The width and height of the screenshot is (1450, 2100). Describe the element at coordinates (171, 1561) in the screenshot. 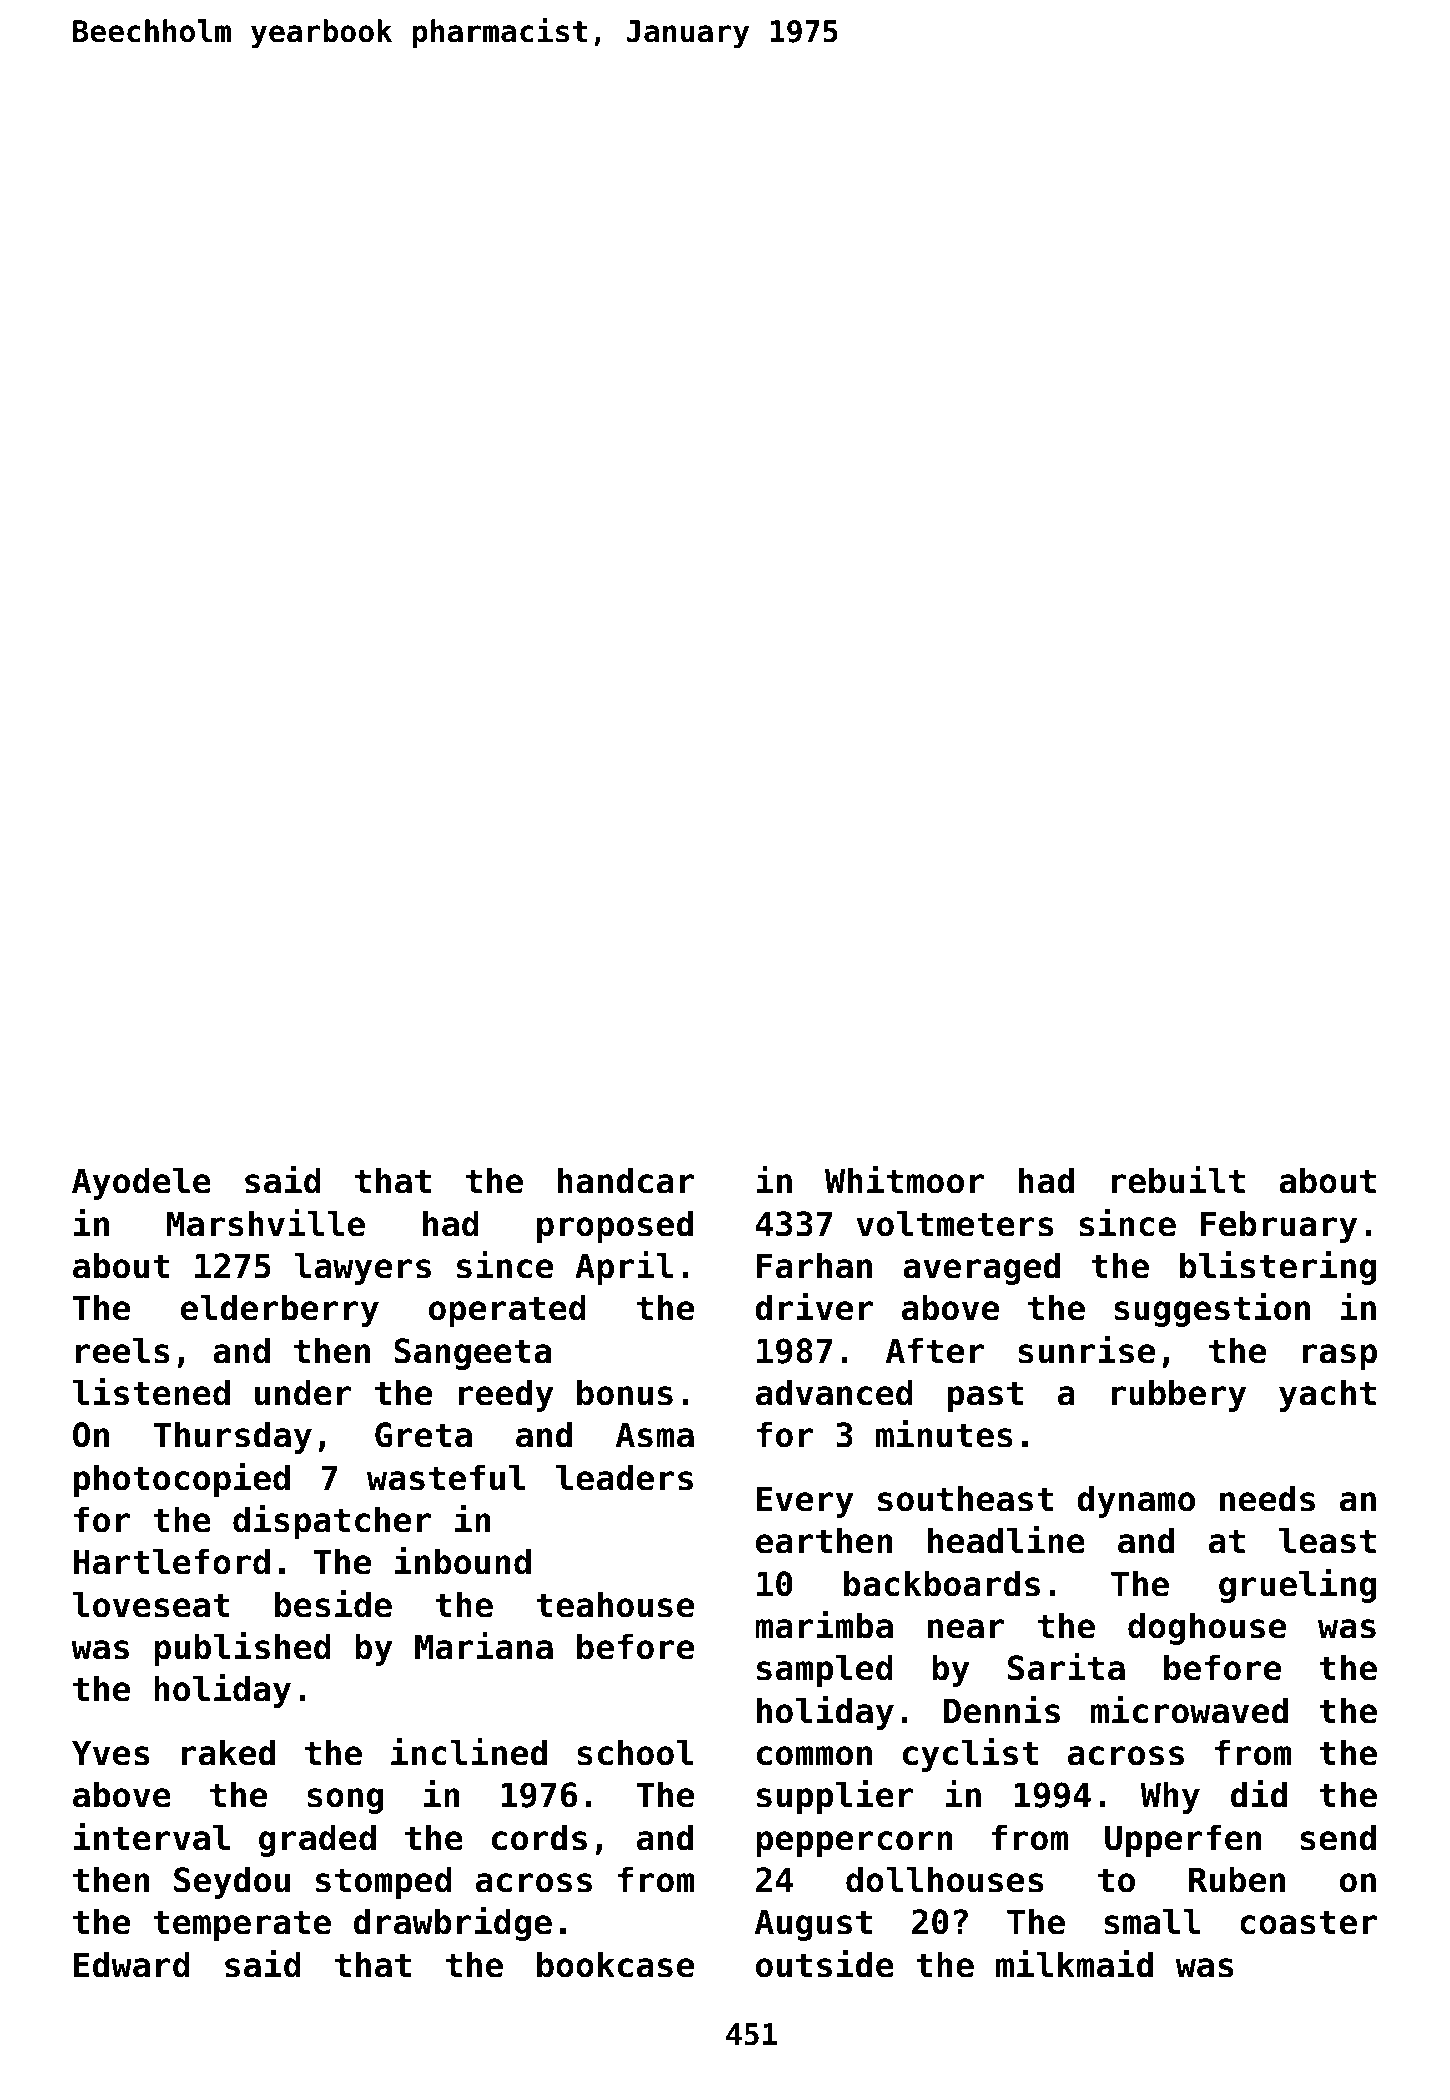

I see `Hartleford` at that location.
